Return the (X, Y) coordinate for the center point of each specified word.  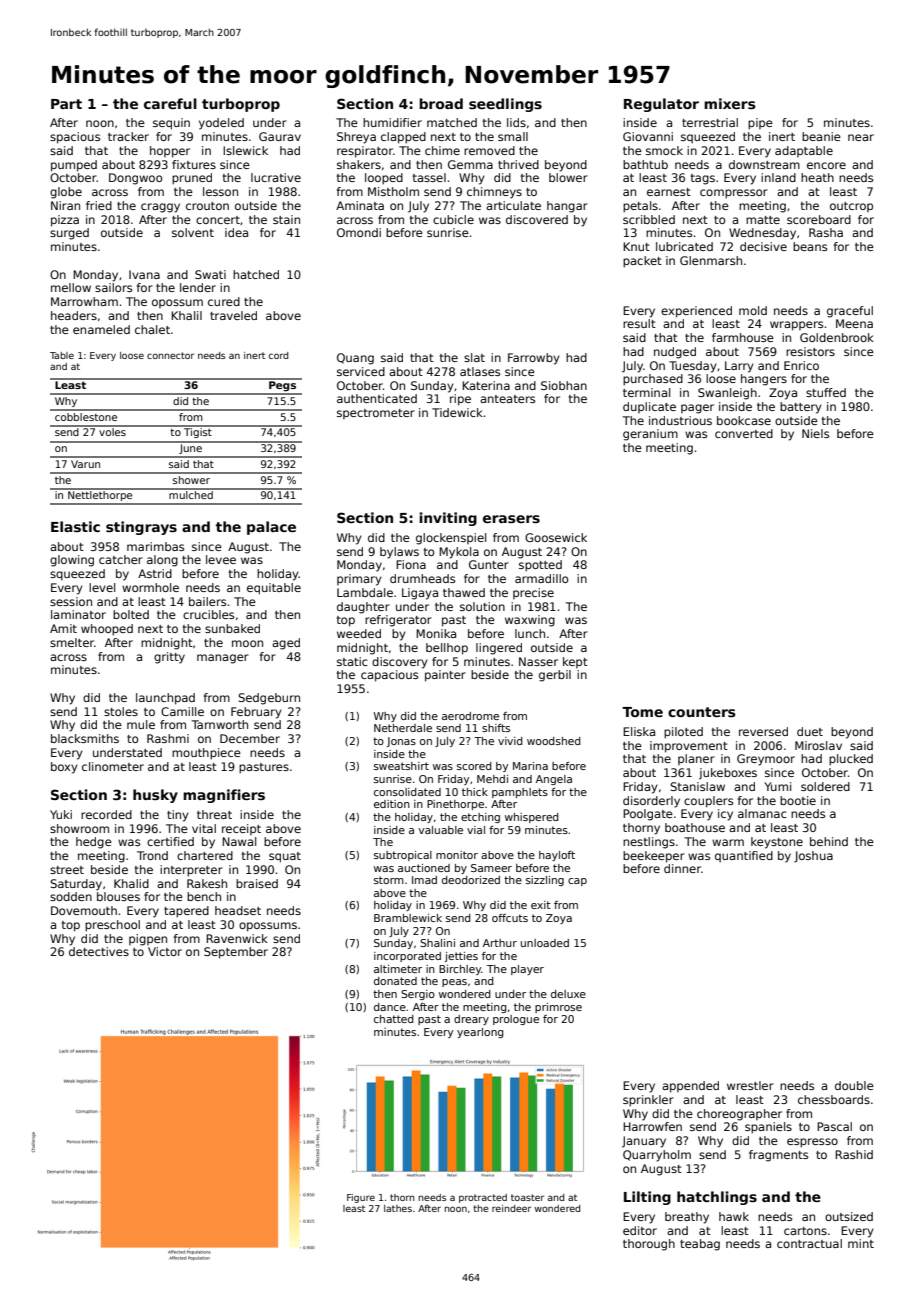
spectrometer (376, 414)
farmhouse (743, 337)
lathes (398, 1208)
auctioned (424, 868)
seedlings (505, 105)
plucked (851, 760)
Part (66, 104)
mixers (730, 103)
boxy (64, 768)
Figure (361, 1198)
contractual (809, 1243)
